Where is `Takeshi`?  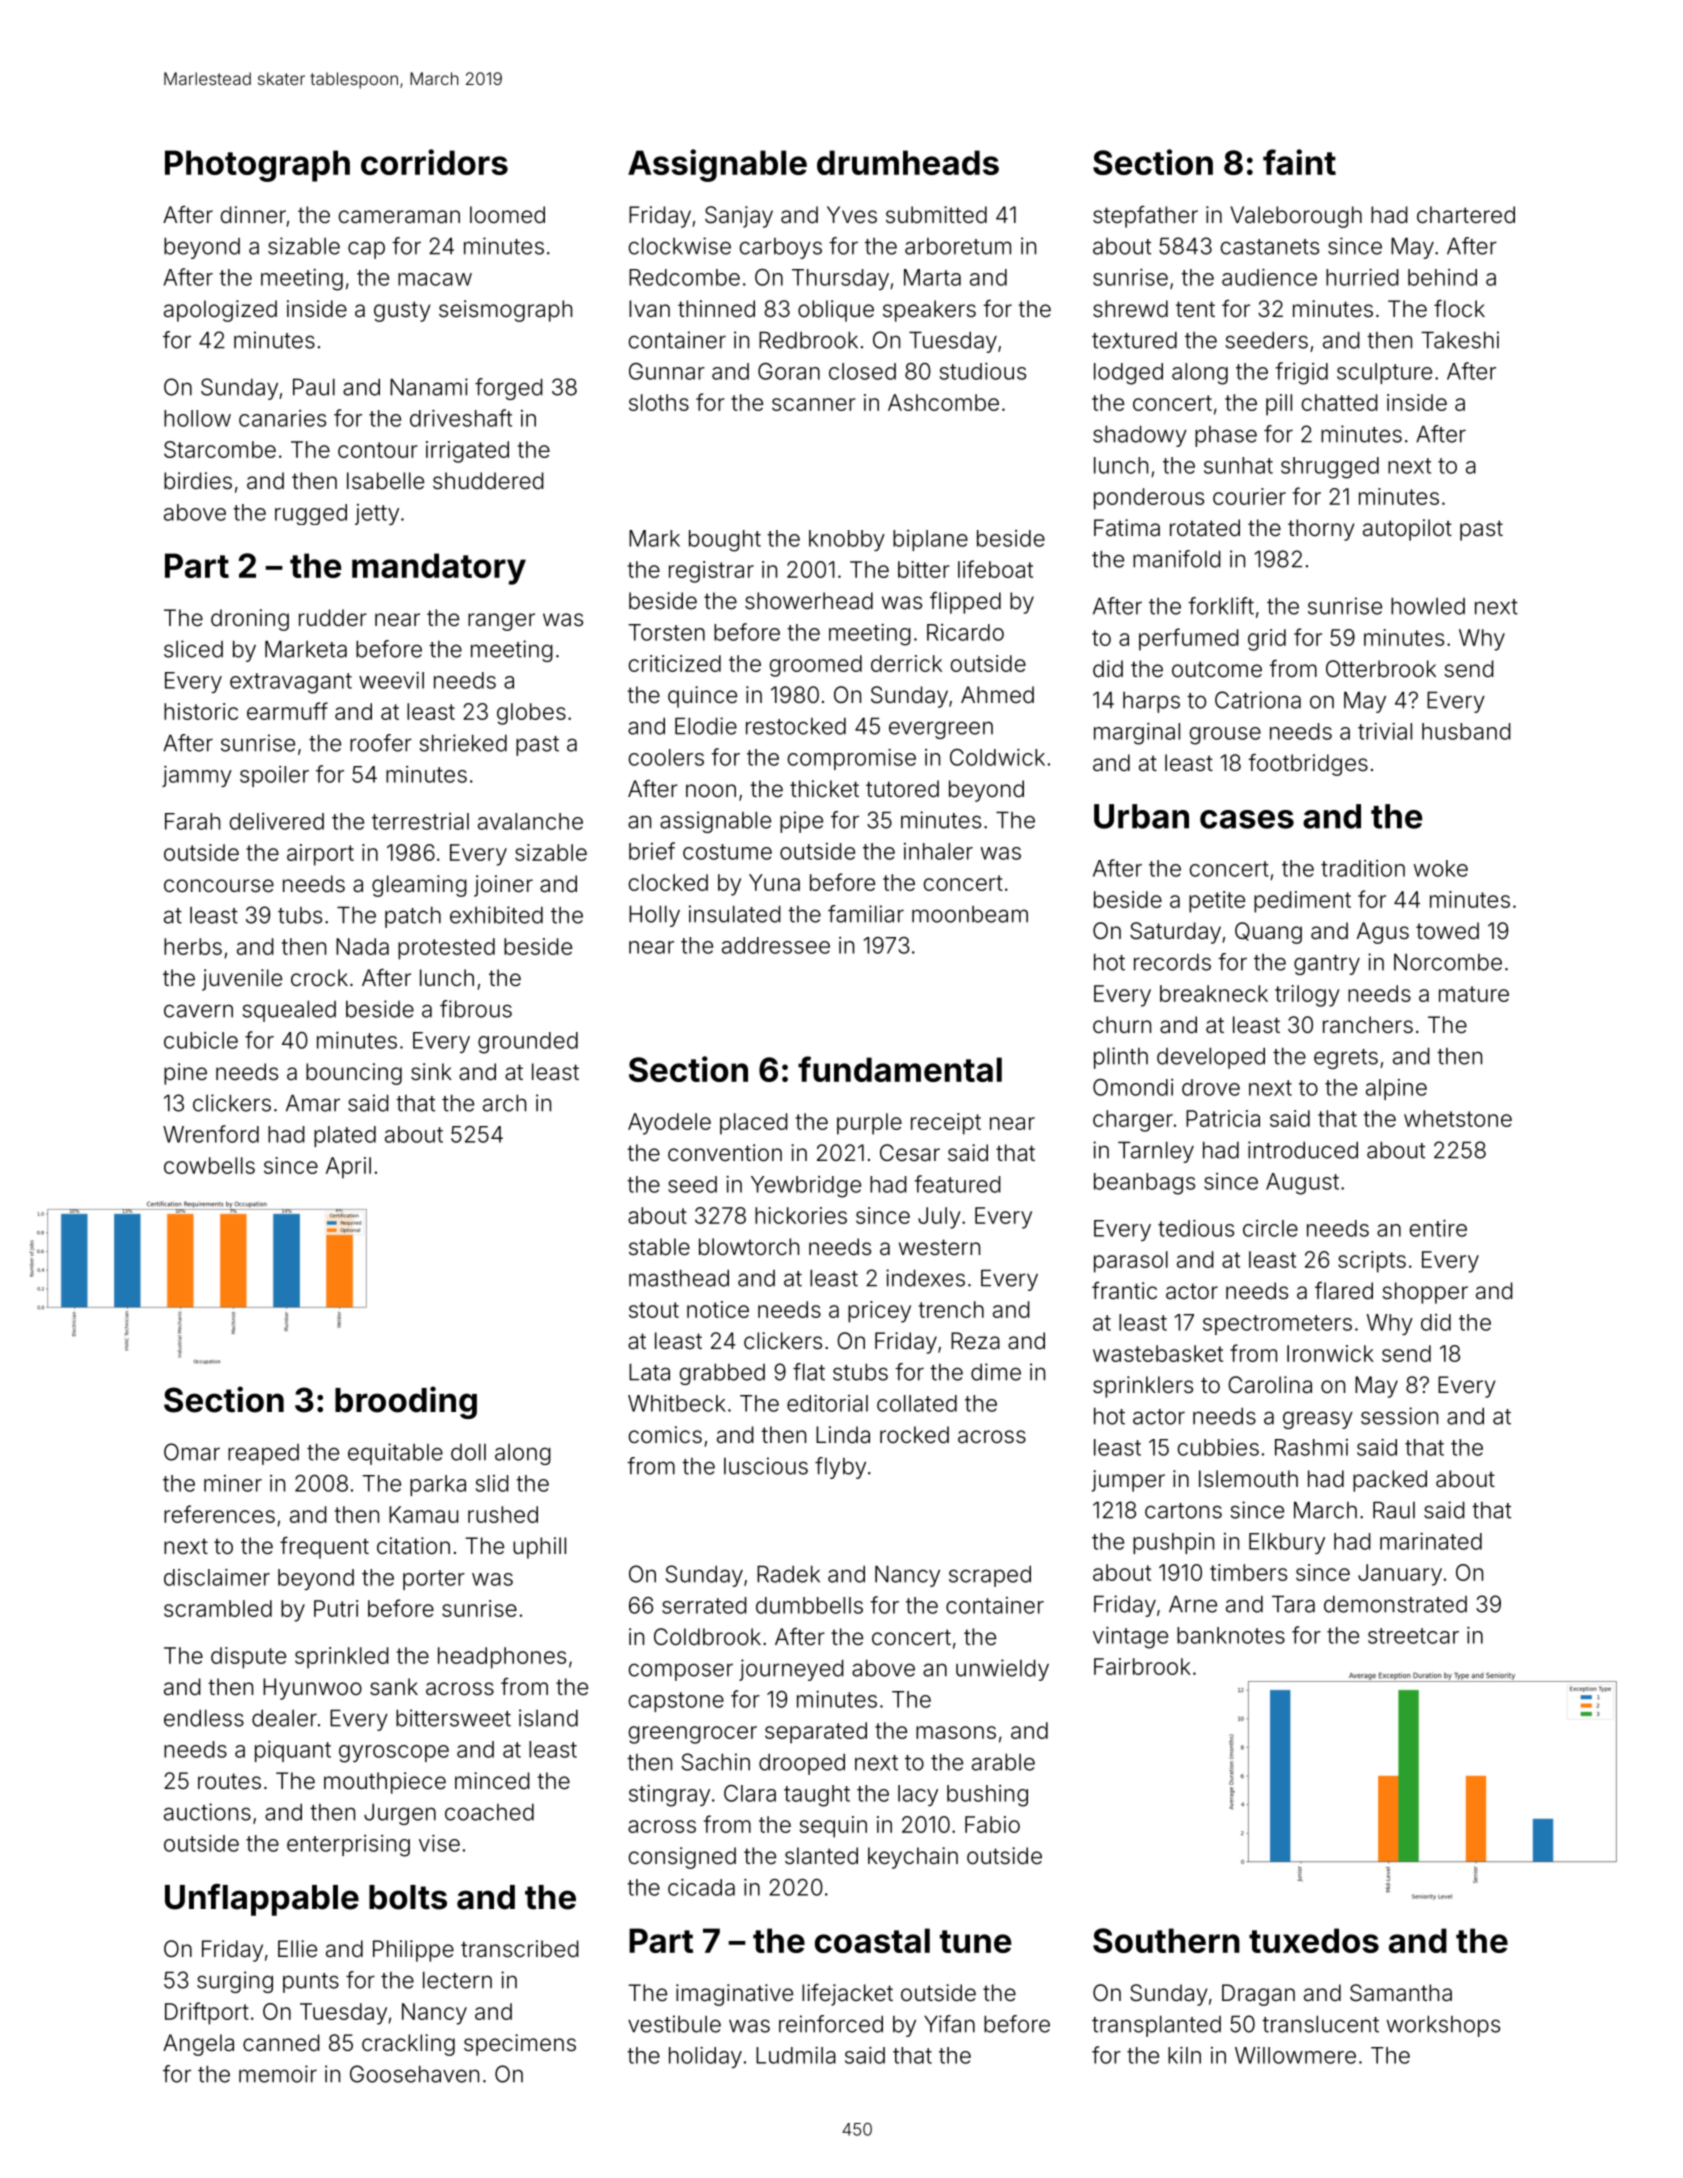
Takeshi is located at coordinates (1460, 340).
